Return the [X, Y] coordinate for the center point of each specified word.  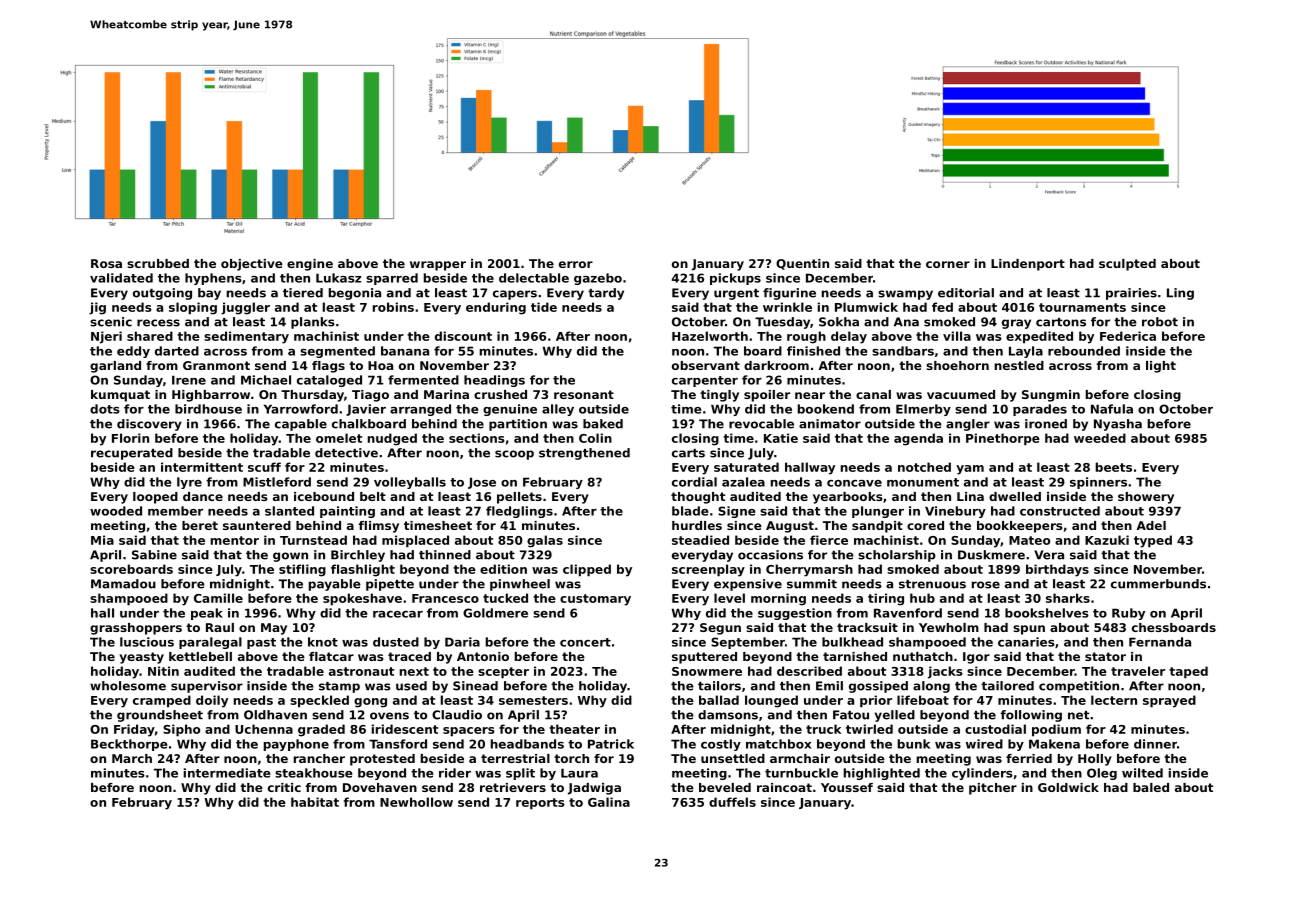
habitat [315, 802]
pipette [390, 585]
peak [207, 614]
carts [688, 453]
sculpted [1127, 265]
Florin [130, 438]
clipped [587, 570]
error [576, 264]
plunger [878, 512]
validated [121, 278]
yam [970, 470]
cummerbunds [1158, 584]
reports [540, 804]
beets [1114, 467]
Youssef [847, 787]
